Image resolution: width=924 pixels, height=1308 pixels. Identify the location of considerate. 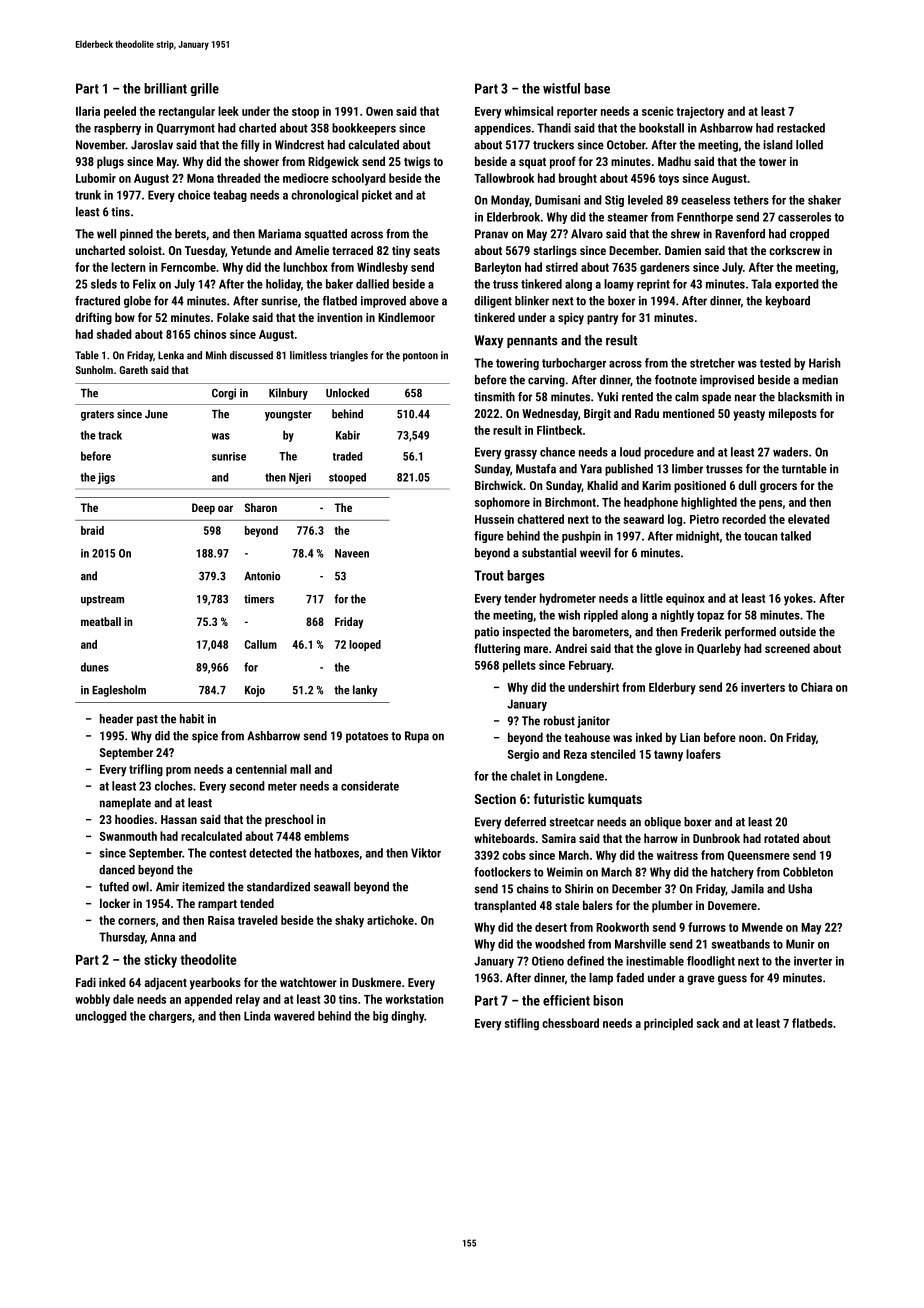
(370, 786).
